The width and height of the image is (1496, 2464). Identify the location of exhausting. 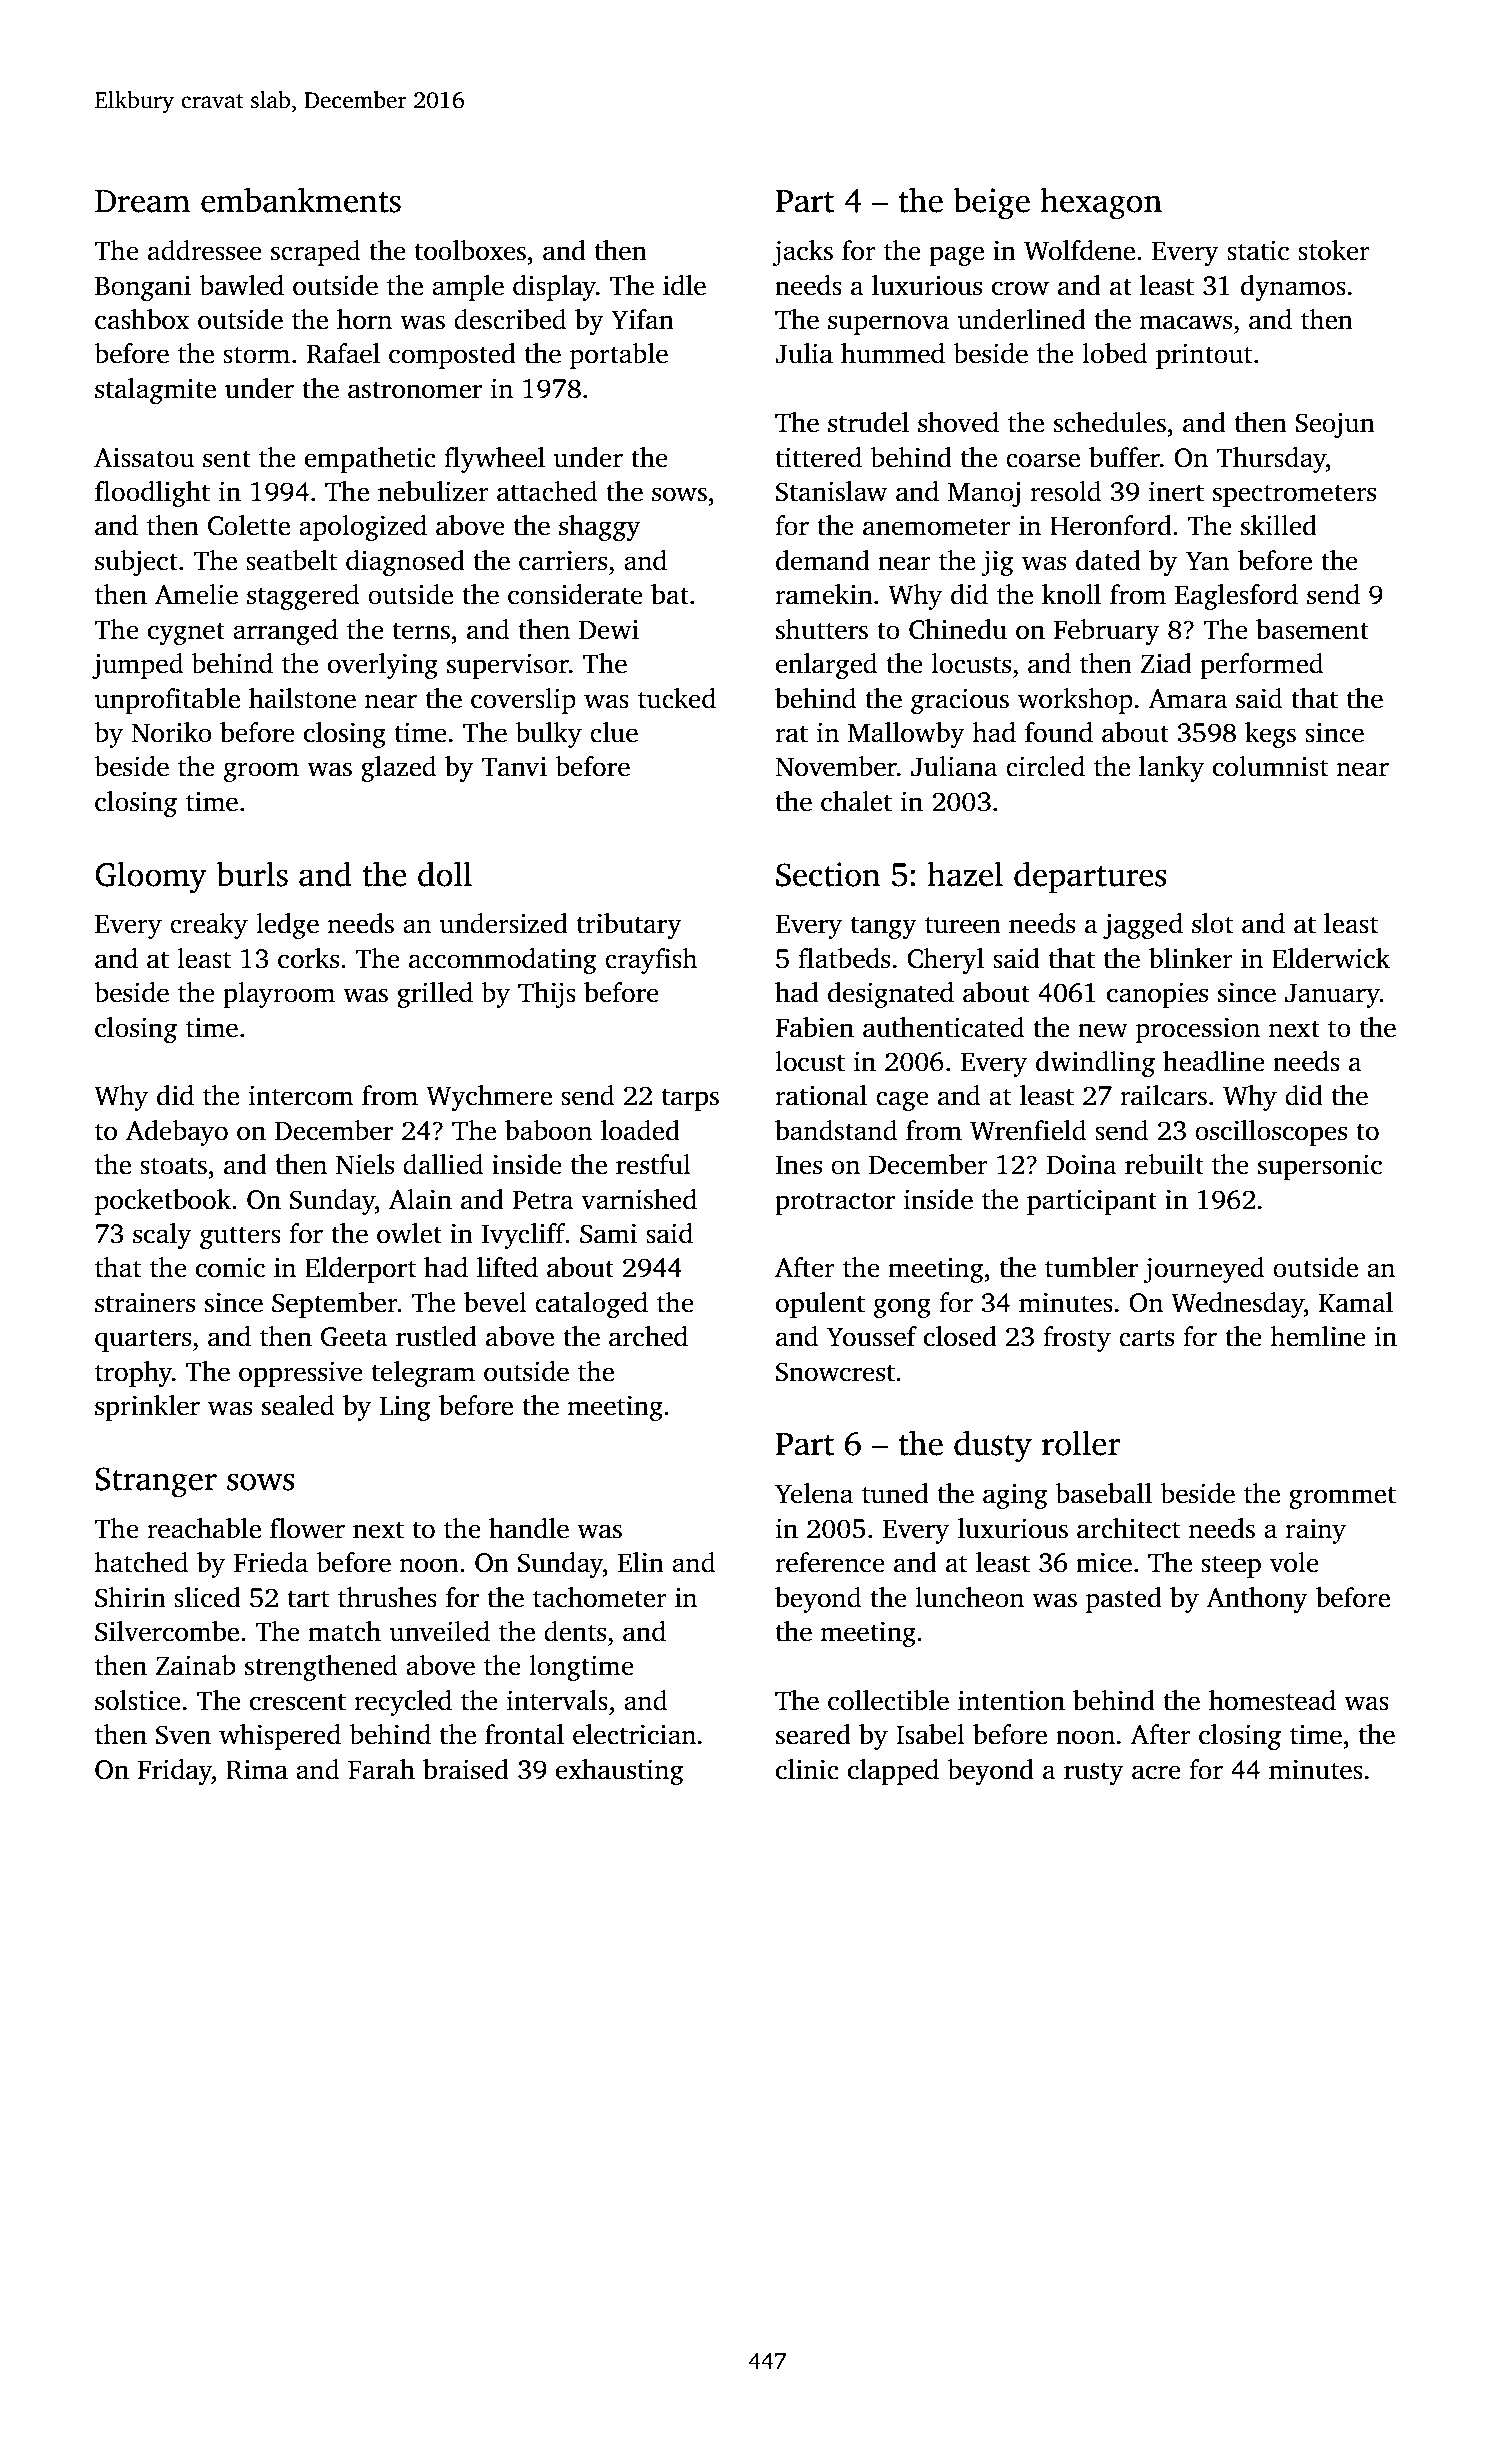
(619, 1772).
